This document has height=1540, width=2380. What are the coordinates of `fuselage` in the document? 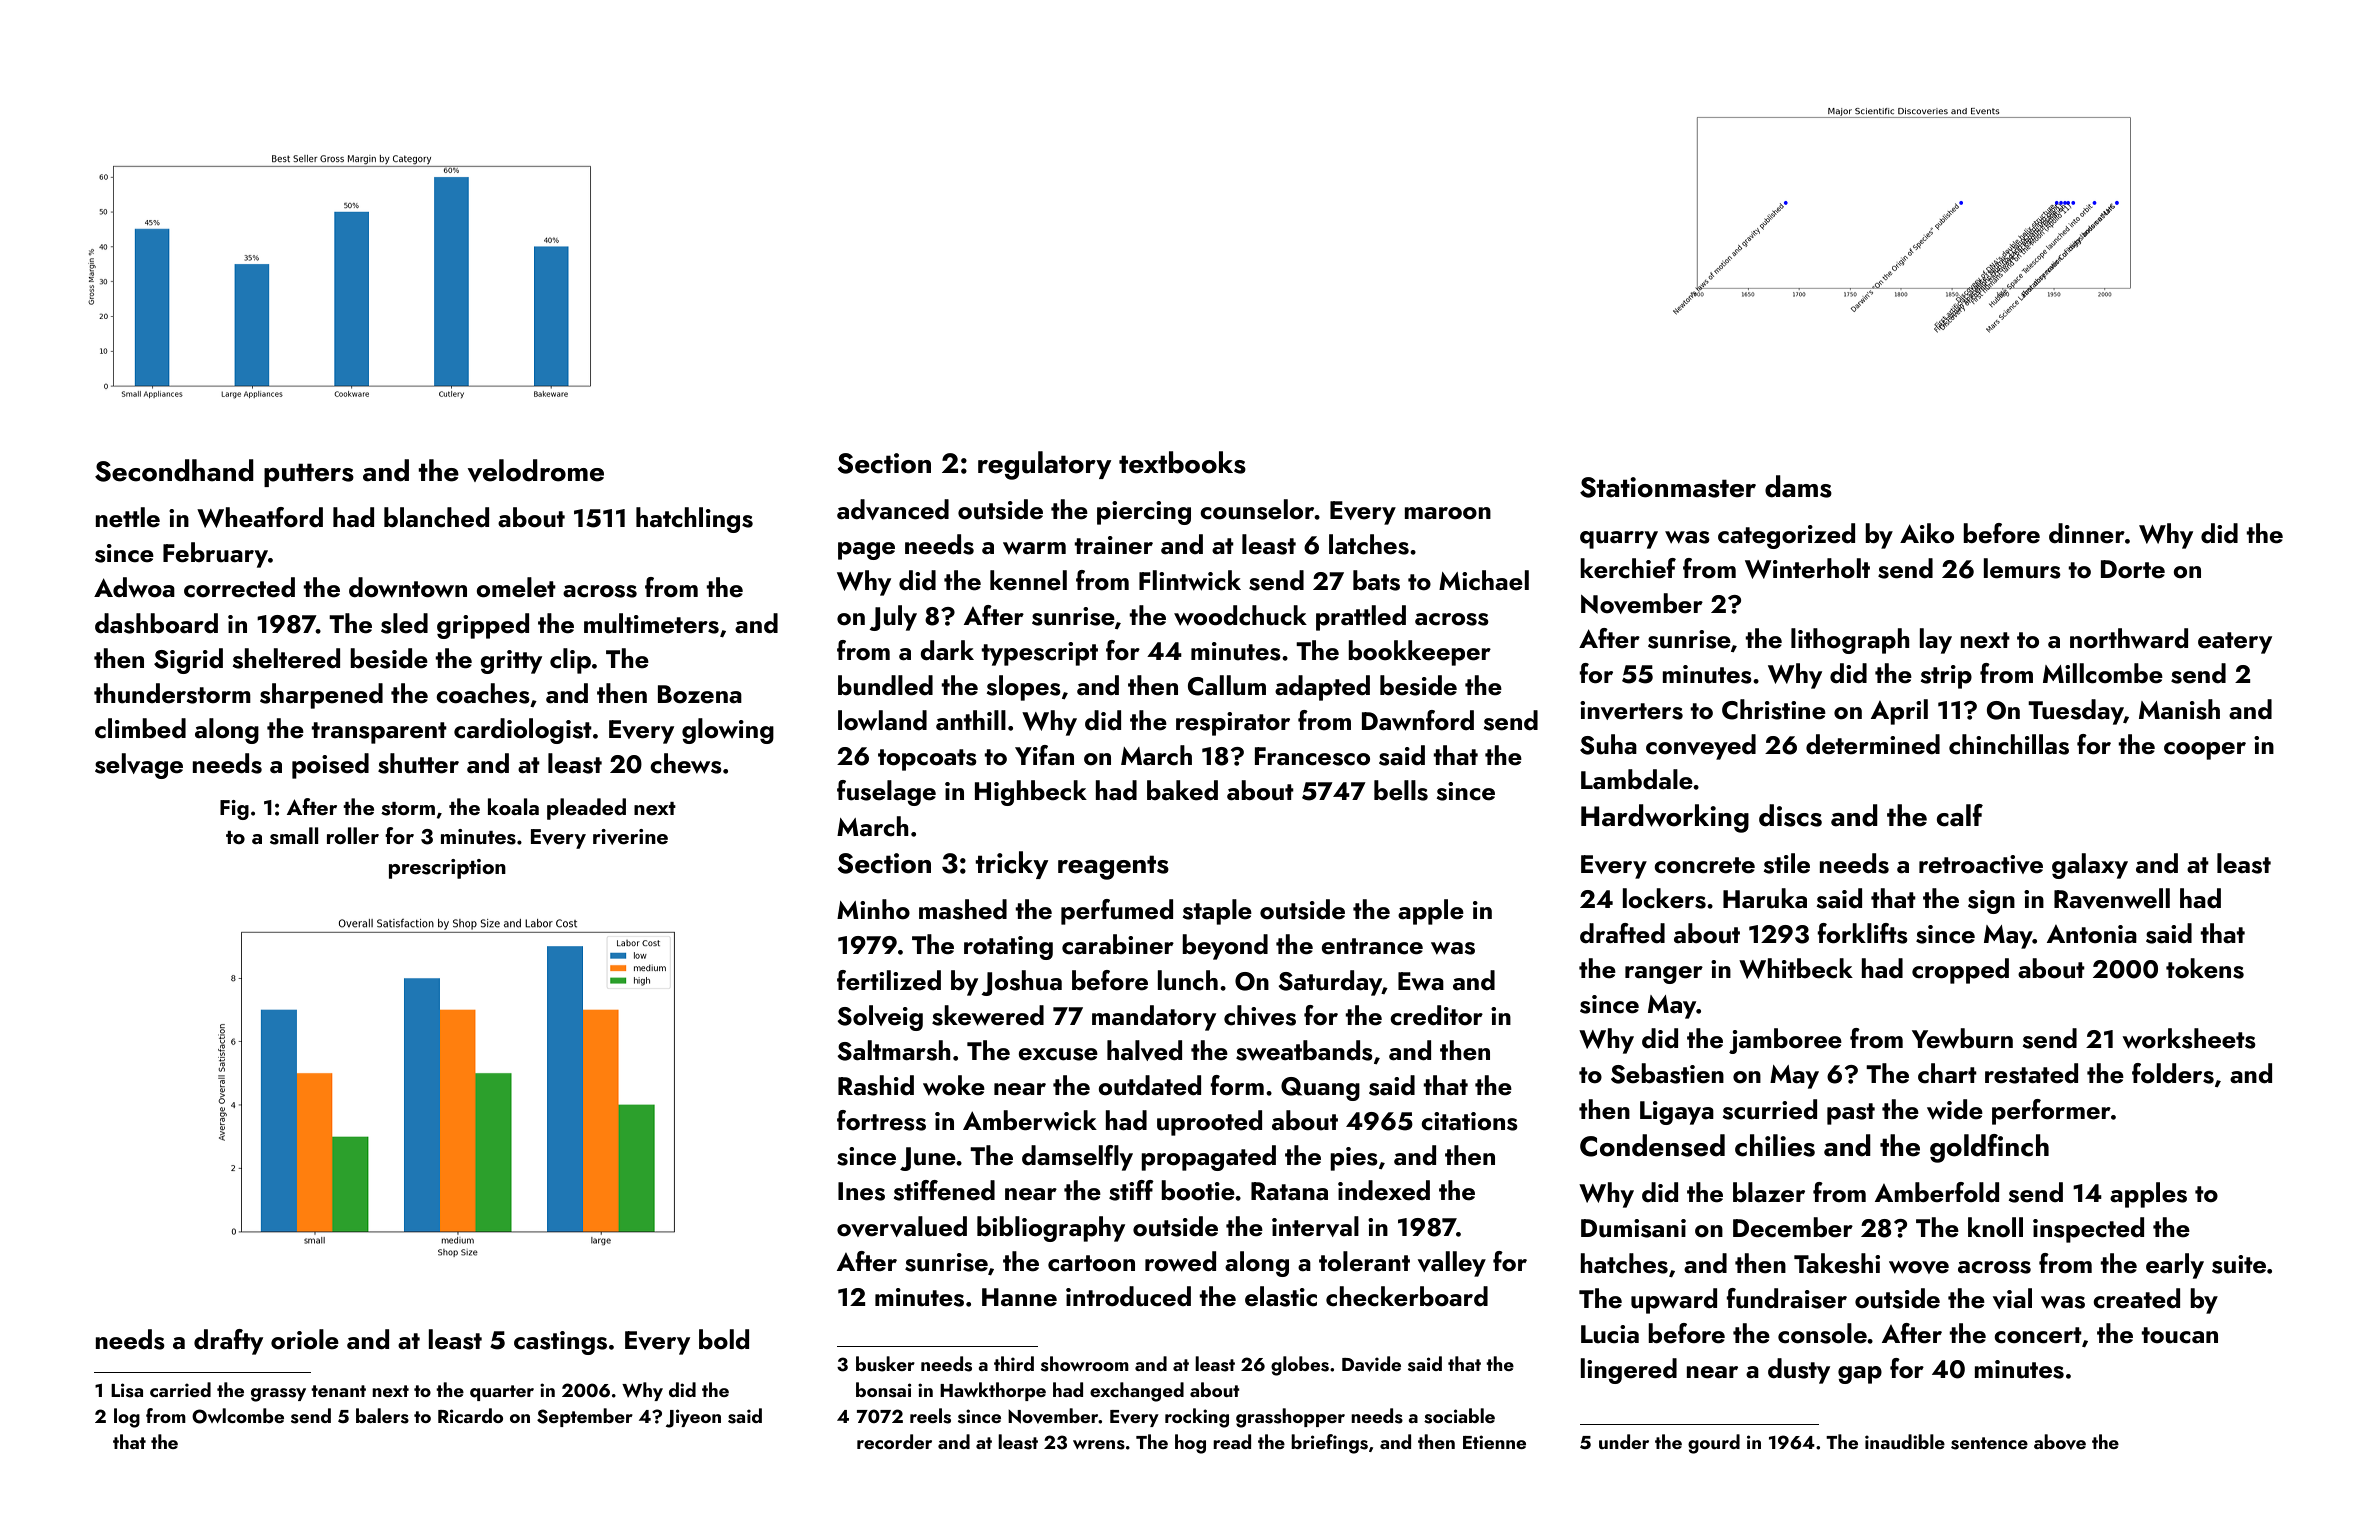 It's located at (886, 793).
